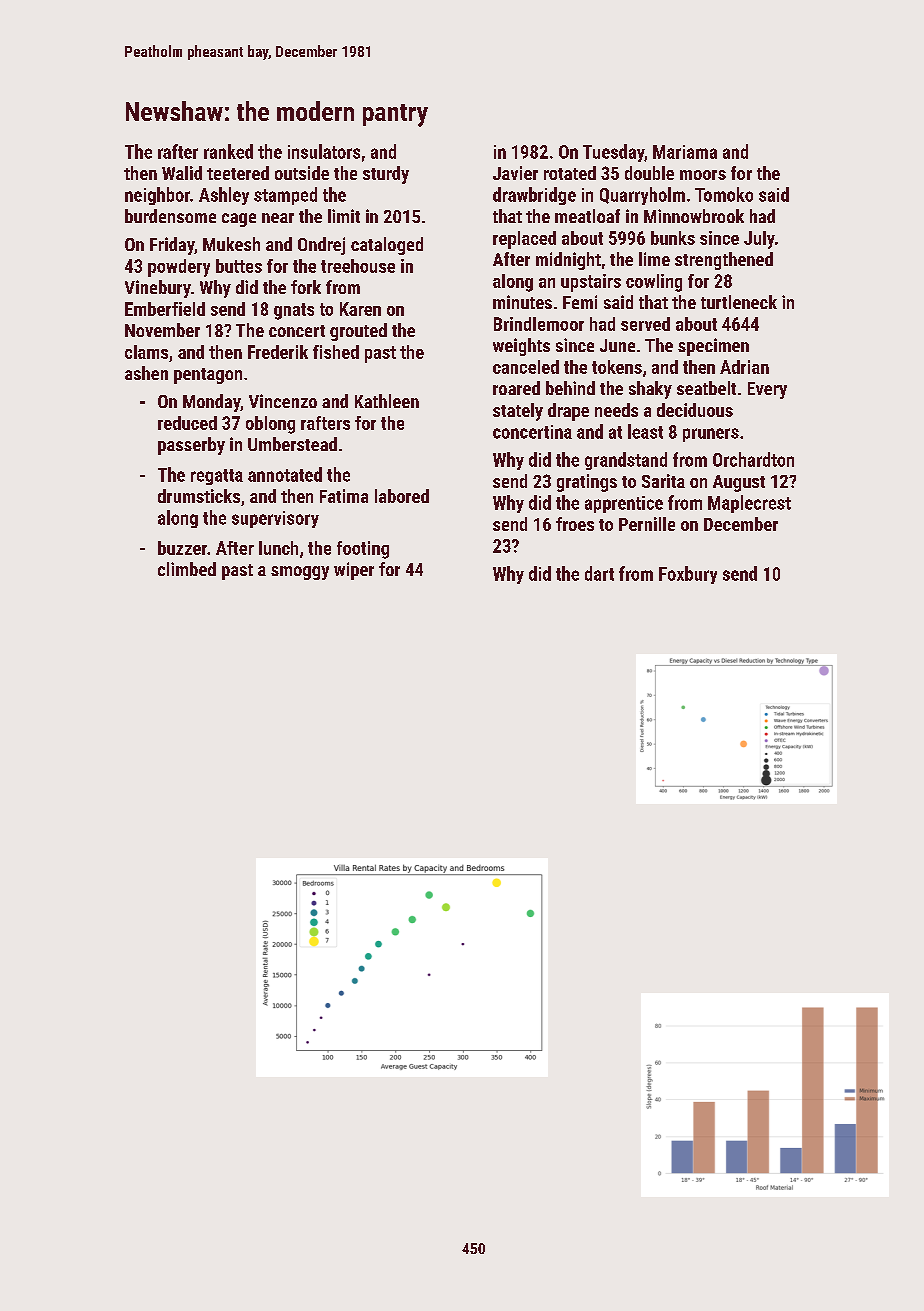 The image size is (924, 1311). Describe the element at coordinates (402, 496) in the document. I see `labored` at that location.
